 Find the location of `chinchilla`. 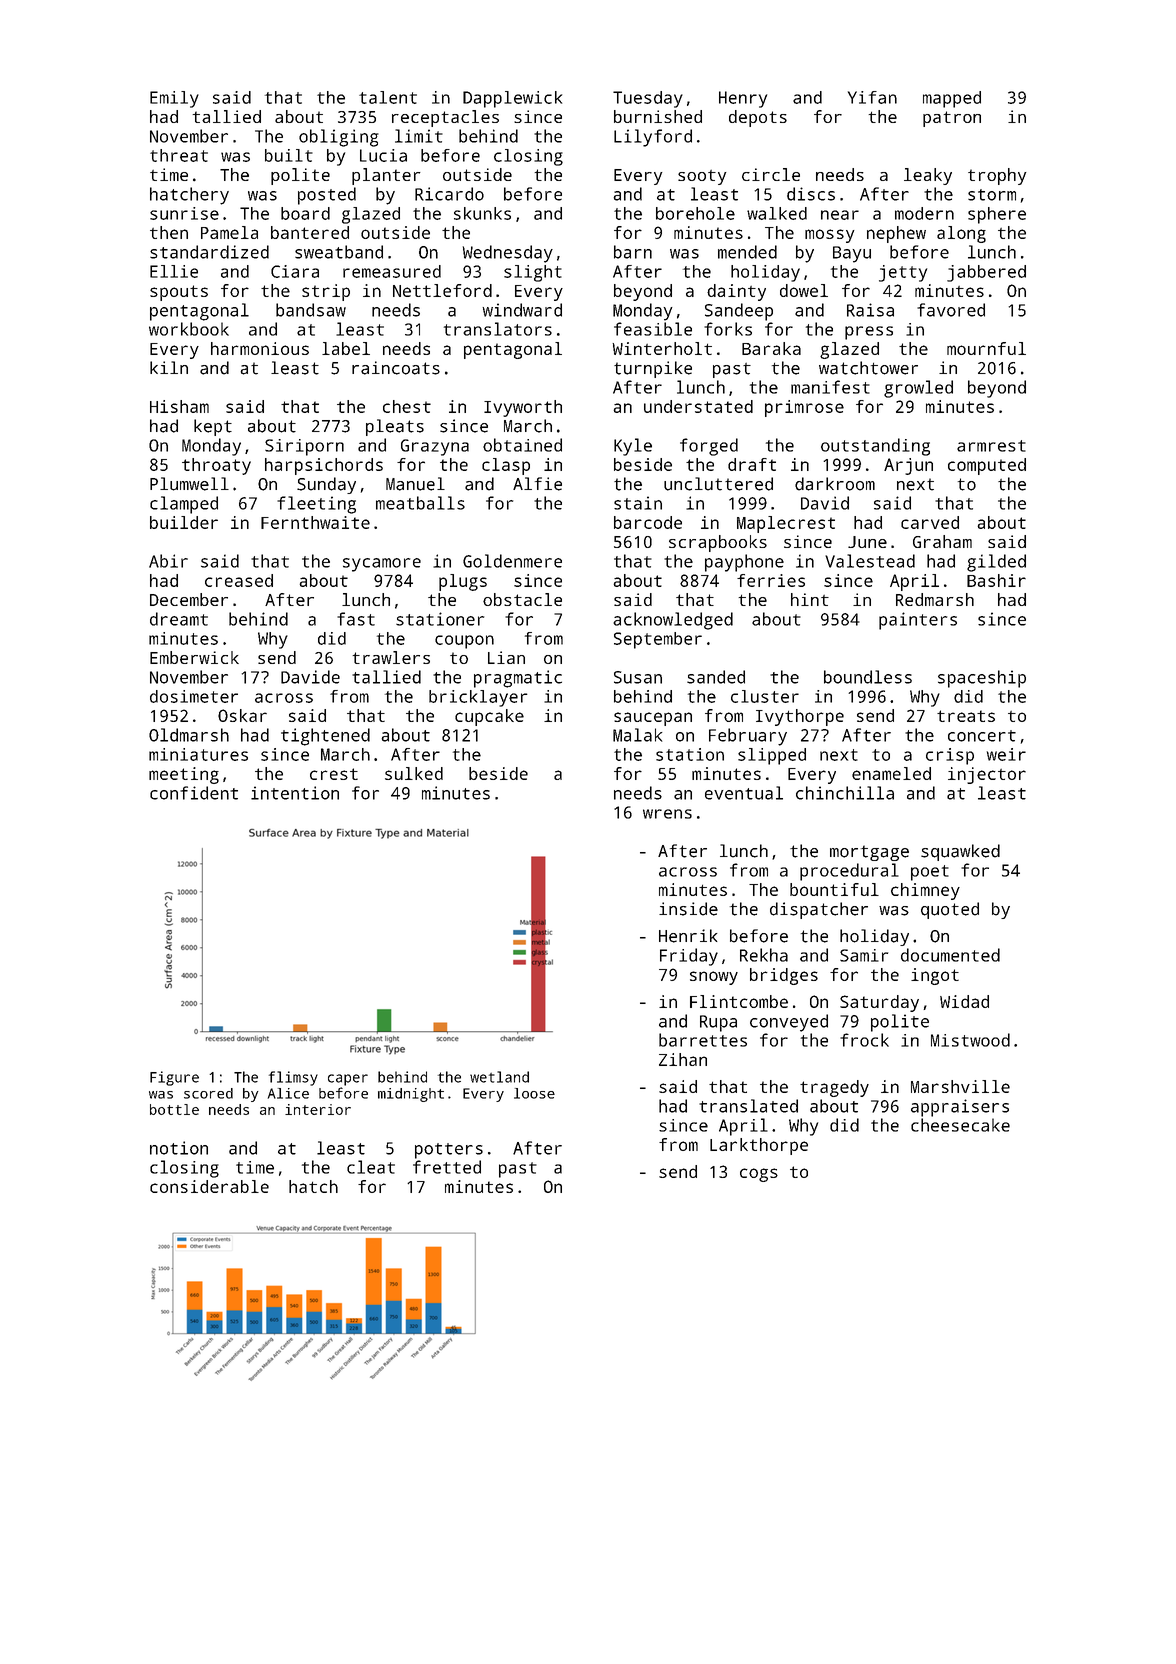

chinchilla is located at coordinates (845, 793).
